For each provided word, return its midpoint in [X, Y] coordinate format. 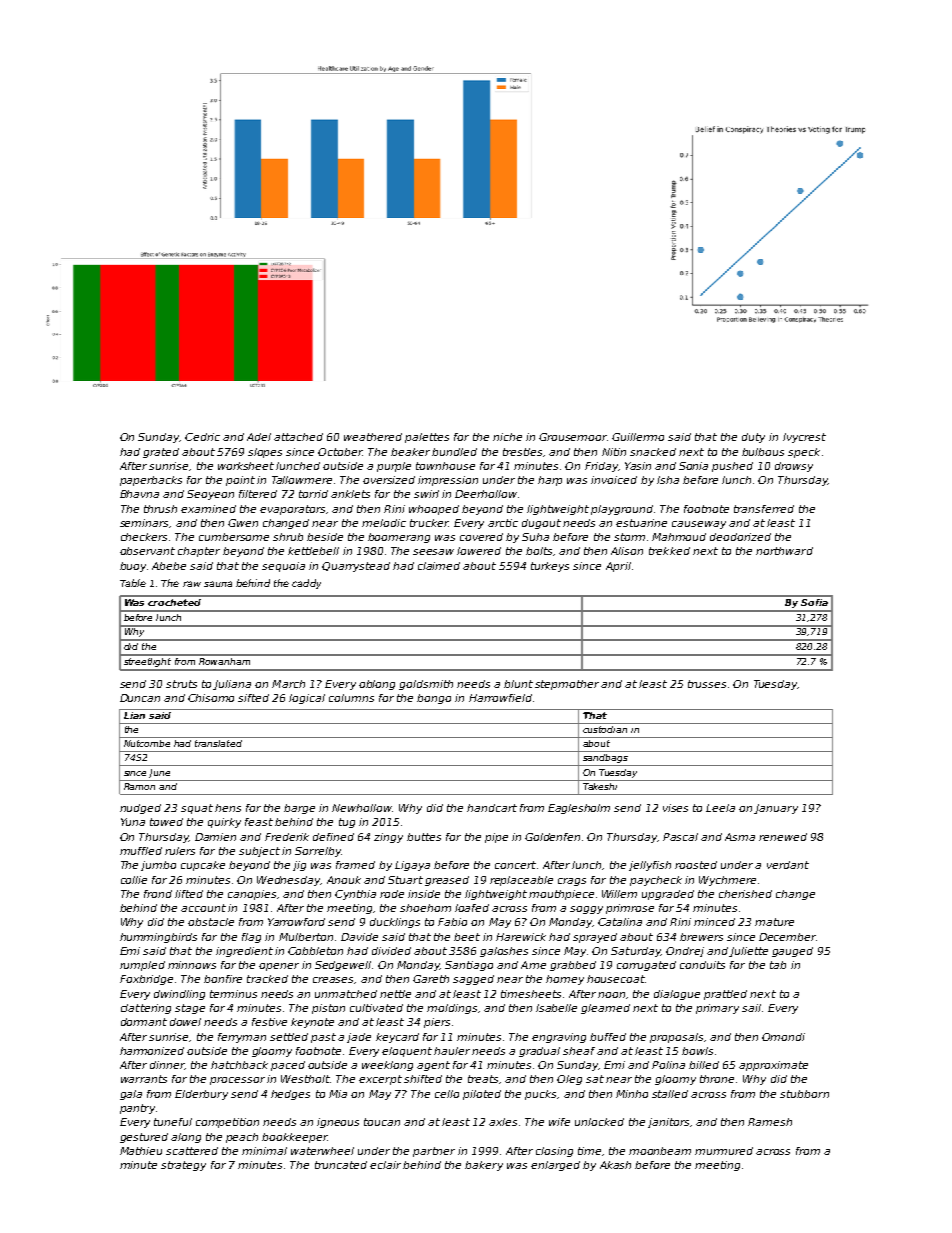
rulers [180, 851]
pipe [496, 838]
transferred [764, 509]
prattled [725, 995]
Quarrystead [356, 567]
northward [784, 551]
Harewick [521, 937]
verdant [788, 865]
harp [550, 481]
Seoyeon [210, 495]
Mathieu [141, 1151]
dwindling [179, 995]
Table [133, 583]
